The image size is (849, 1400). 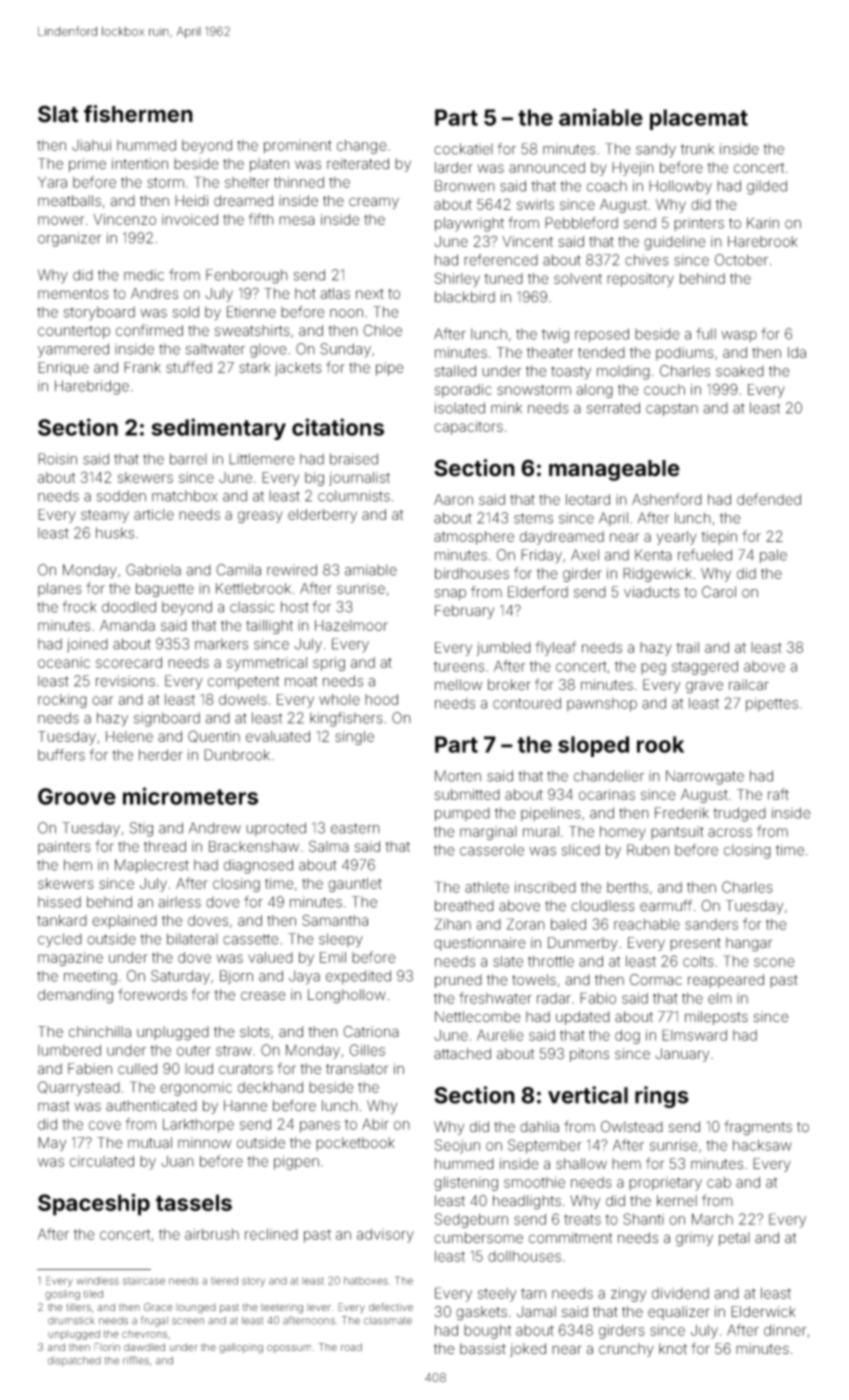 I want to click on opossum, so click(x=289, y=1349).
